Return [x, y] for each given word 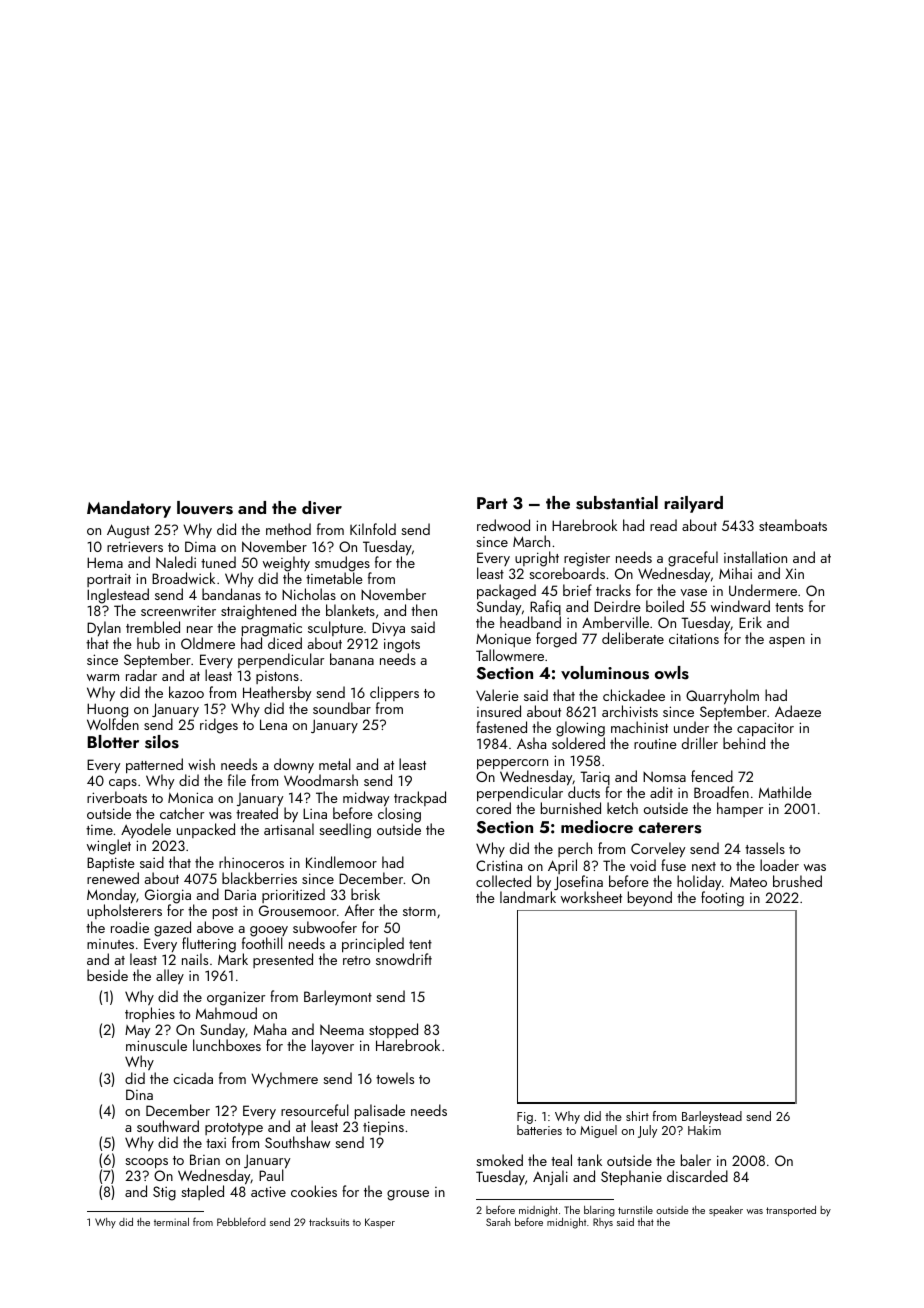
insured [499, 711]
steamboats [793, 525]
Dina [139, 1094]
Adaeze [798, 711]
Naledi [176, 562]
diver [322, 508]
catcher [182, 813]
